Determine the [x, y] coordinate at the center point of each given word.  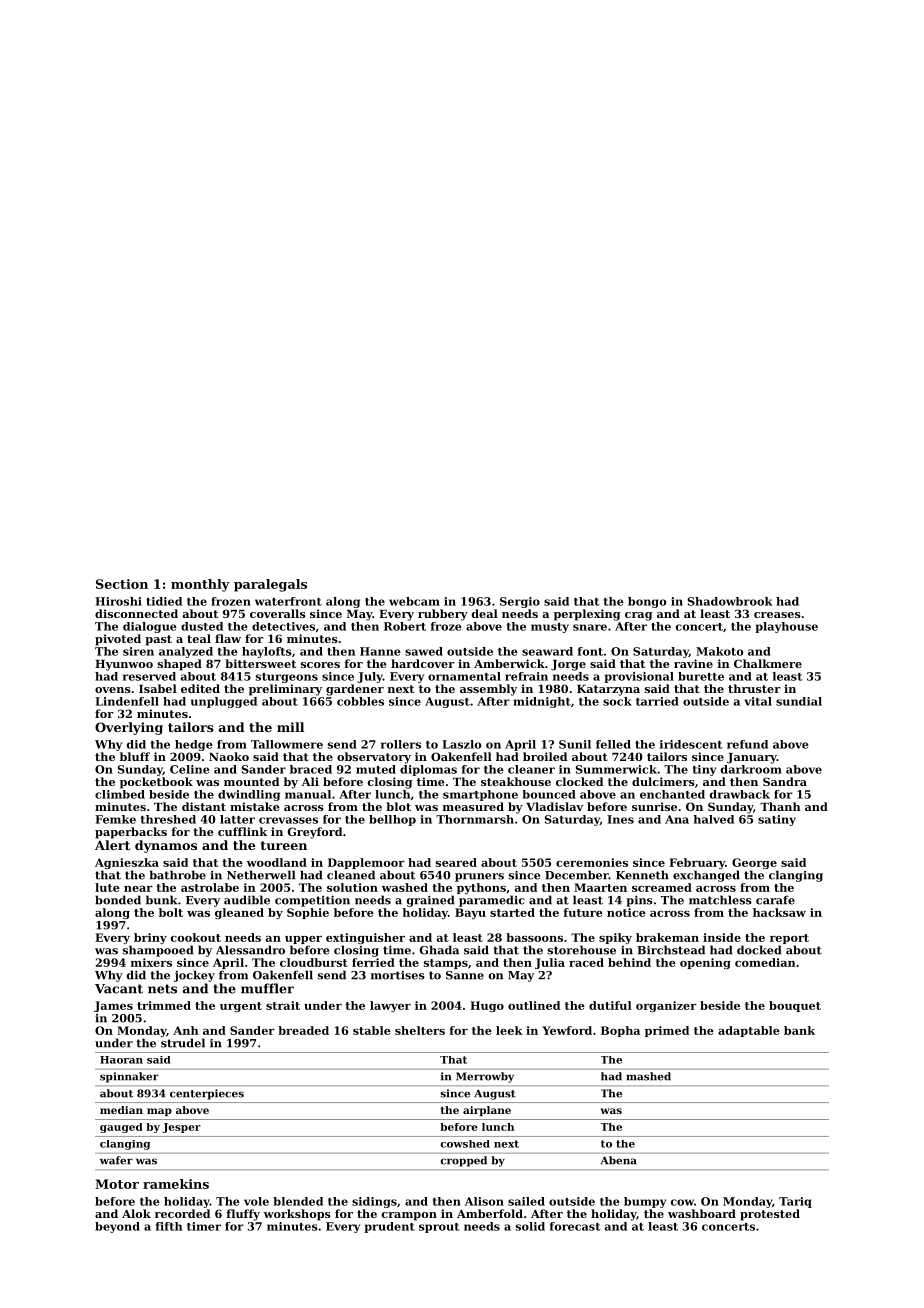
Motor [117, 1184]
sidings [374, 1202]
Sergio [520, 602]
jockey [194, 976]
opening [705, 963]
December [577, 875]
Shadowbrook [730, 601]
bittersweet [260, 663]
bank [799, 1030]
